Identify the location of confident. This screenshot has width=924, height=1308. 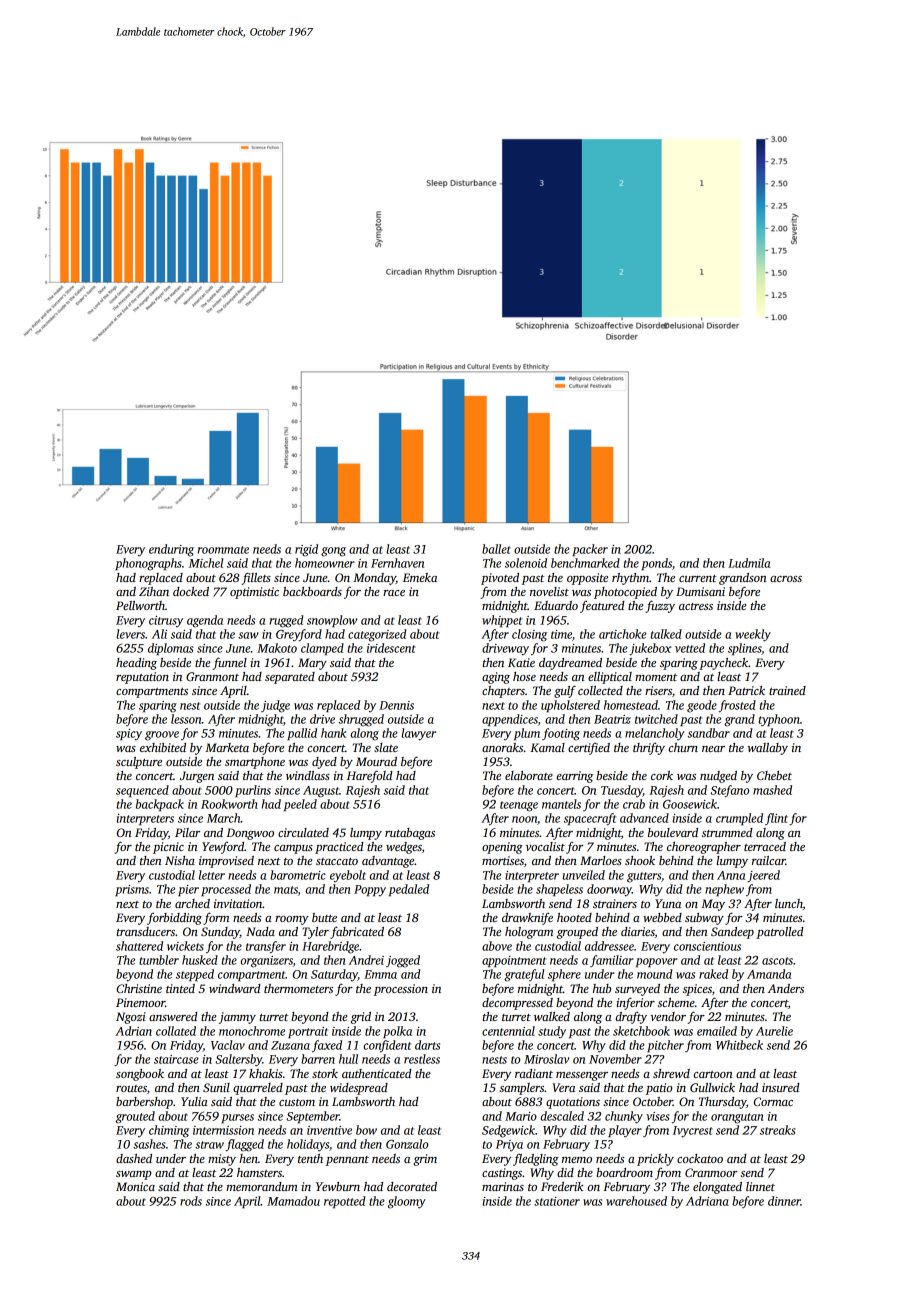
(387, 1046).
